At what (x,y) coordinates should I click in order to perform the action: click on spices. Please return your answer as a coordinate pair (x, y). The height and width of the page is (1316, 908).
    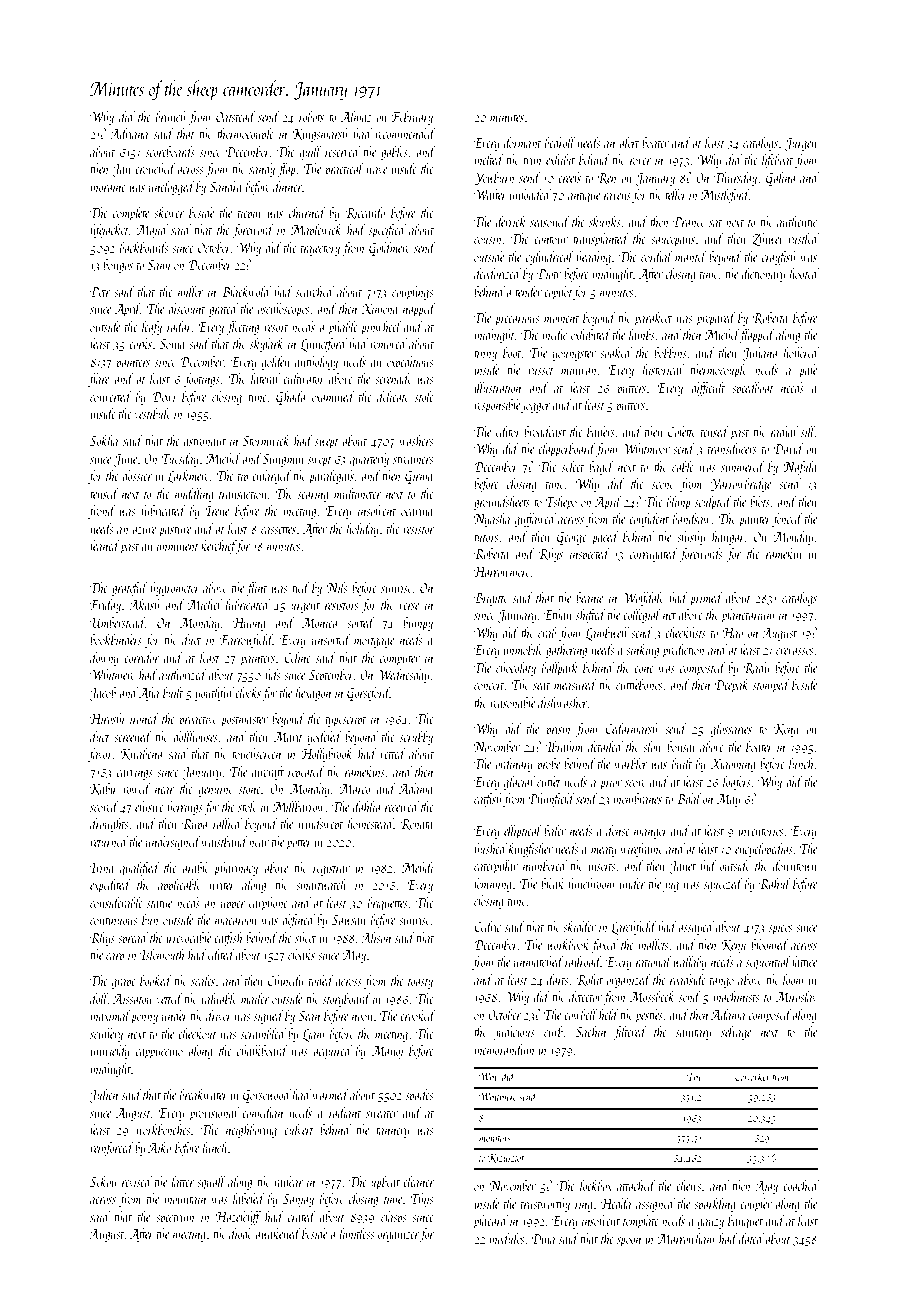
    Looking at the image, I should click on (780, 929).
